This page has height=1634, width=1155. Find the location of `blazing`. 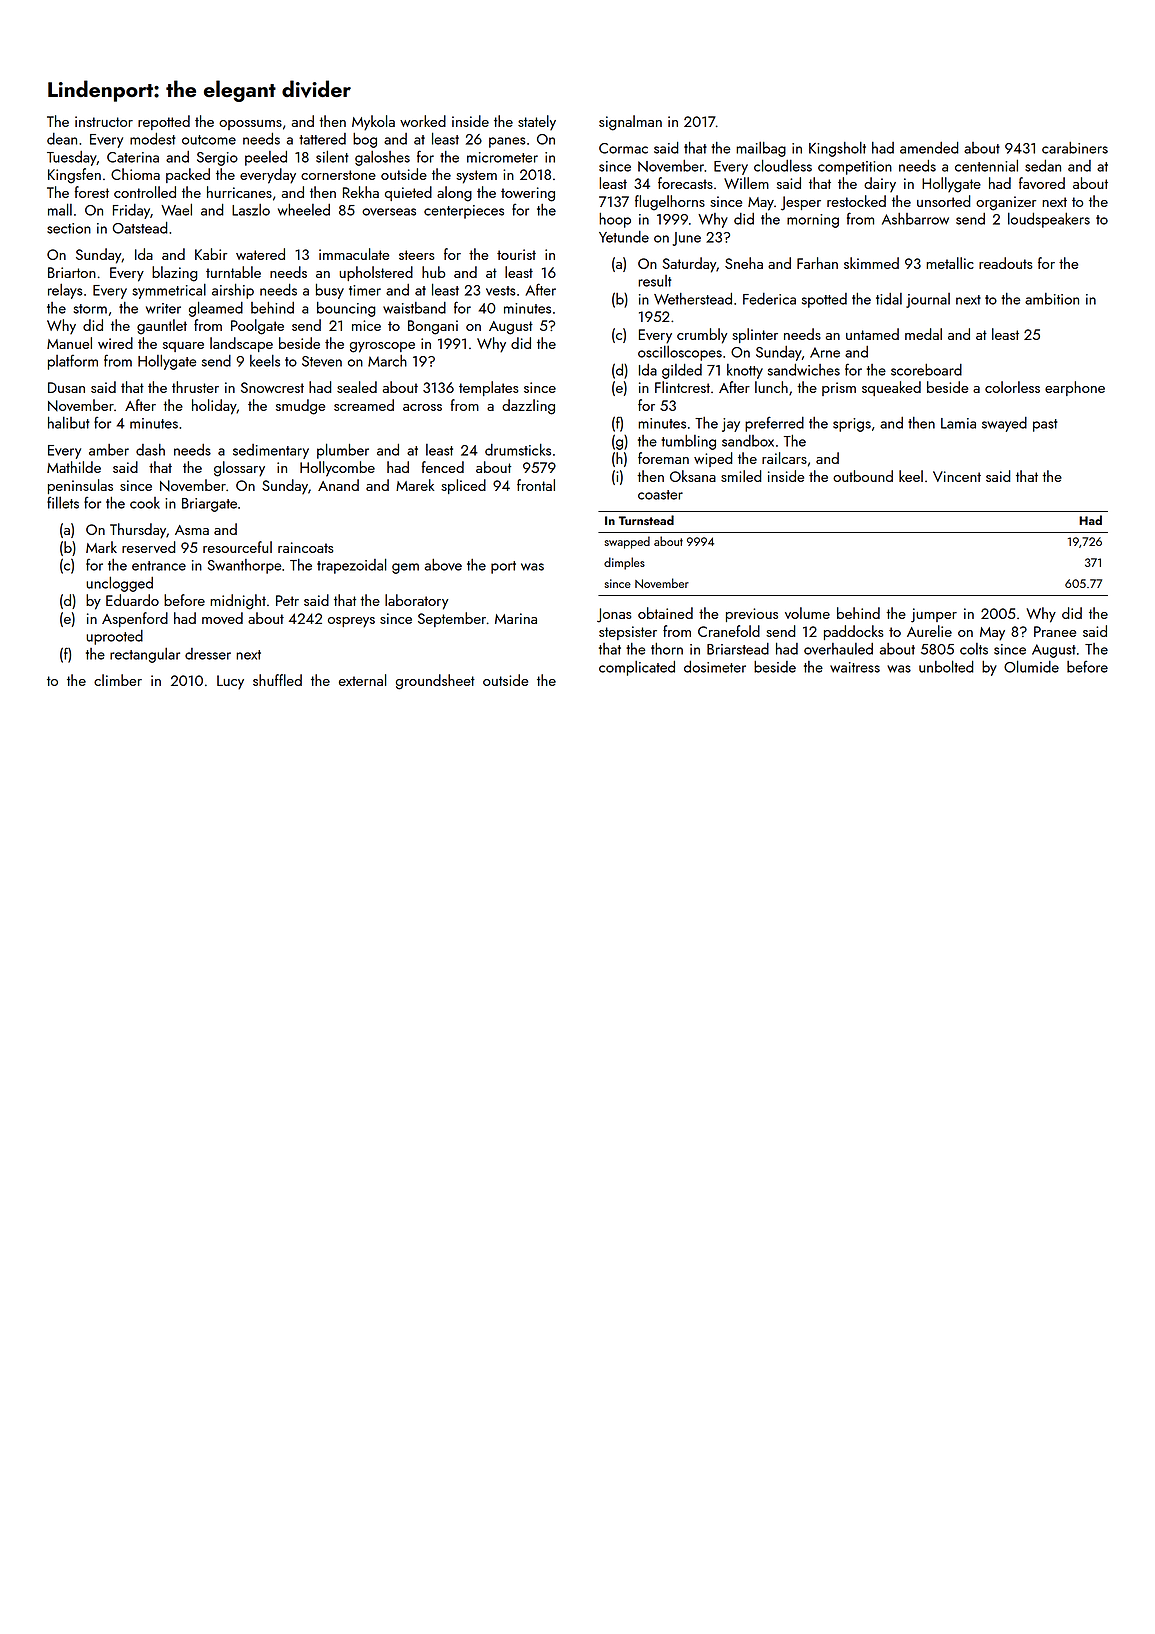

blazing is located at coordinates (175, 274).
